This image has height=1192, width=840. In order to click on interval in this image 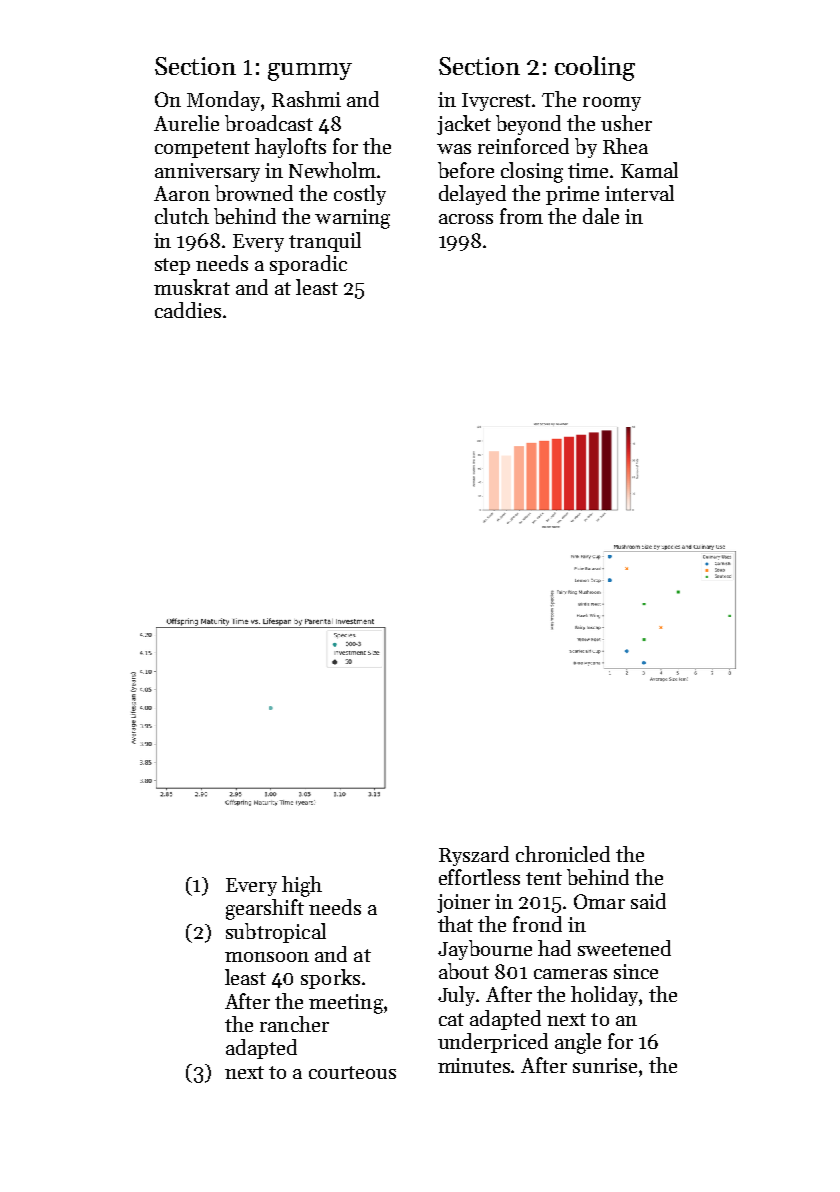, I will do `click(639, 193)`.
